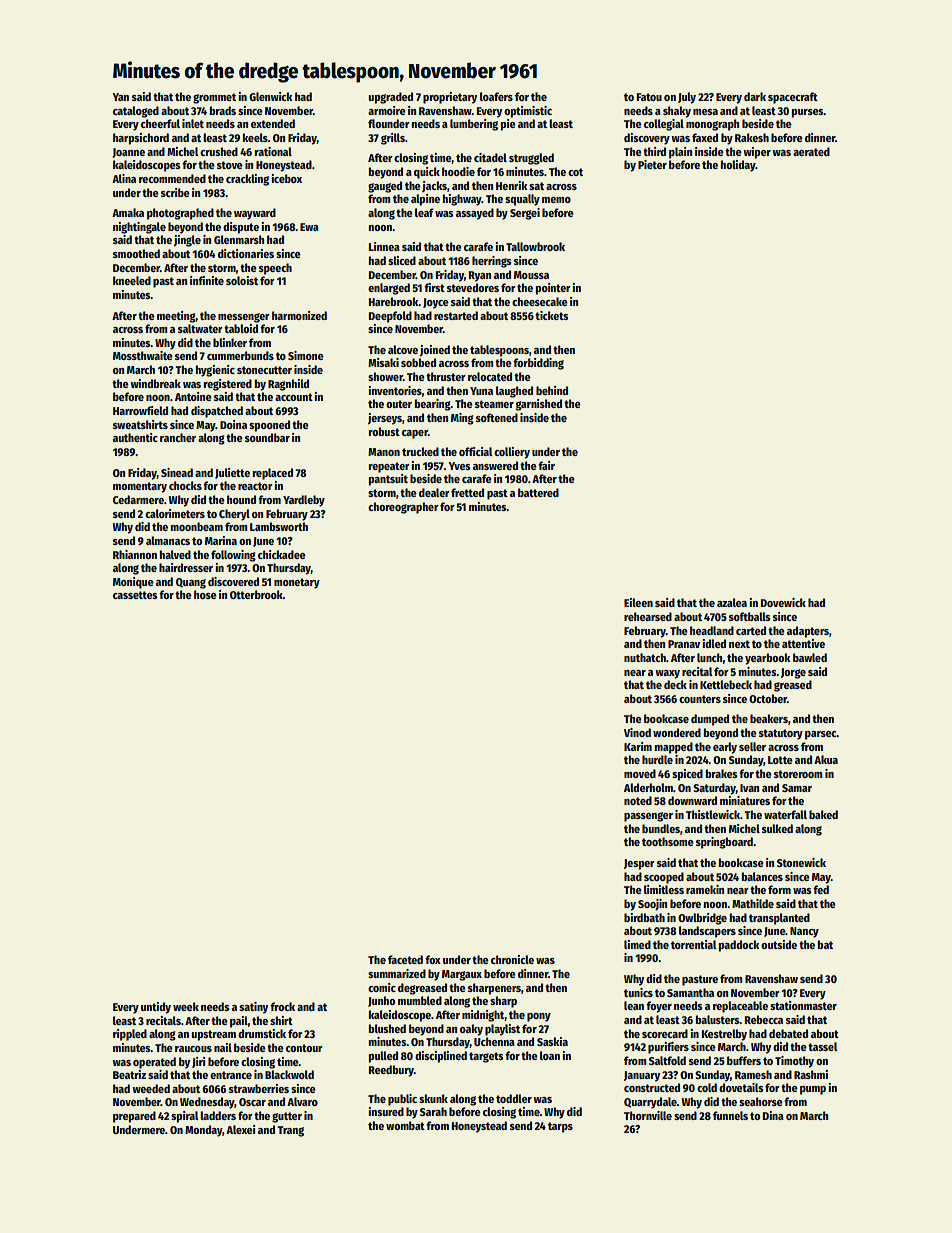  What do you see at coordinates (512, 453) in the screenshot?
I see `colliery` at bounding box center [512, 453].
